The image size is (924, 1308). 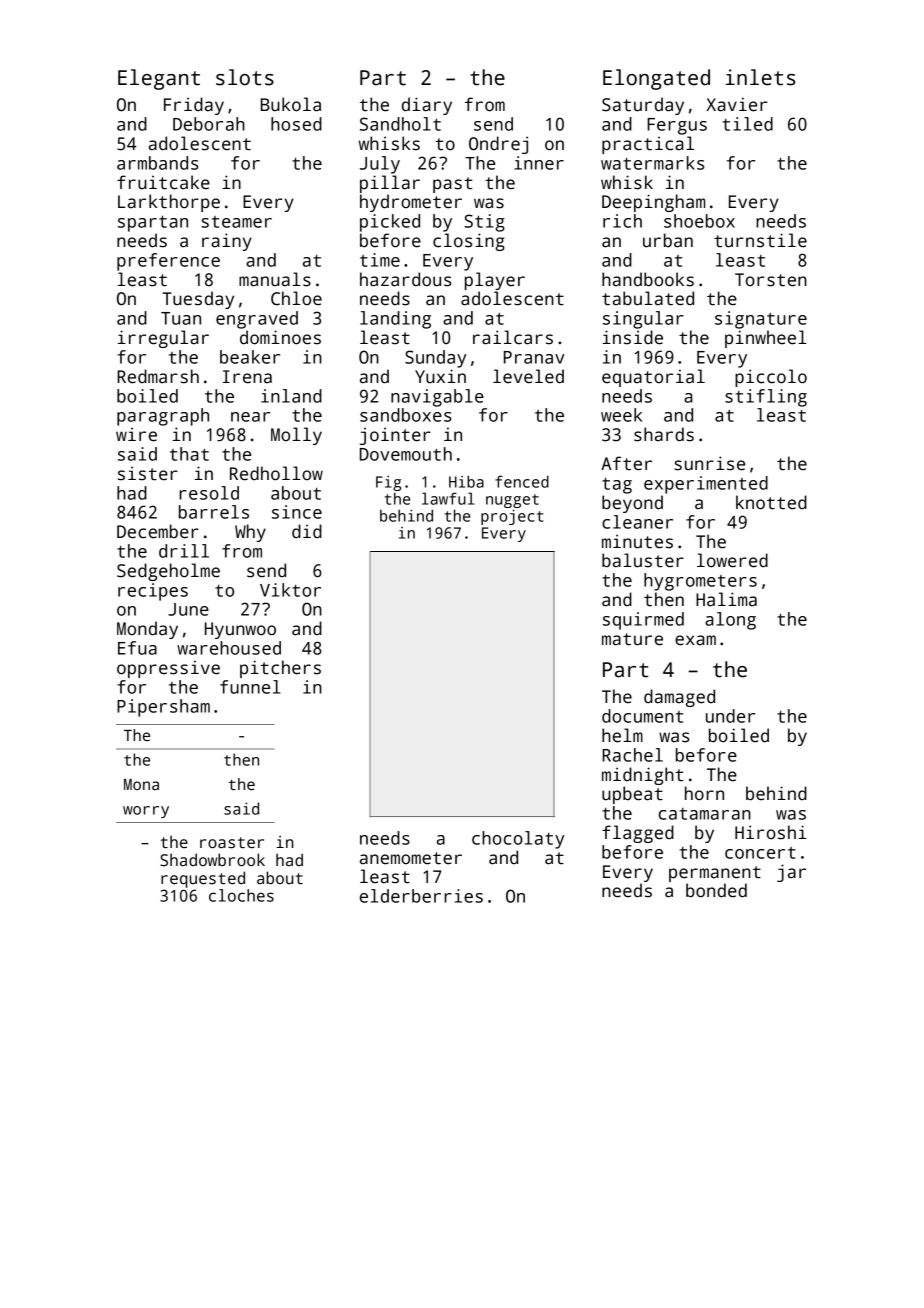 I want to click on Bukola, so click(x=291, y=104).
